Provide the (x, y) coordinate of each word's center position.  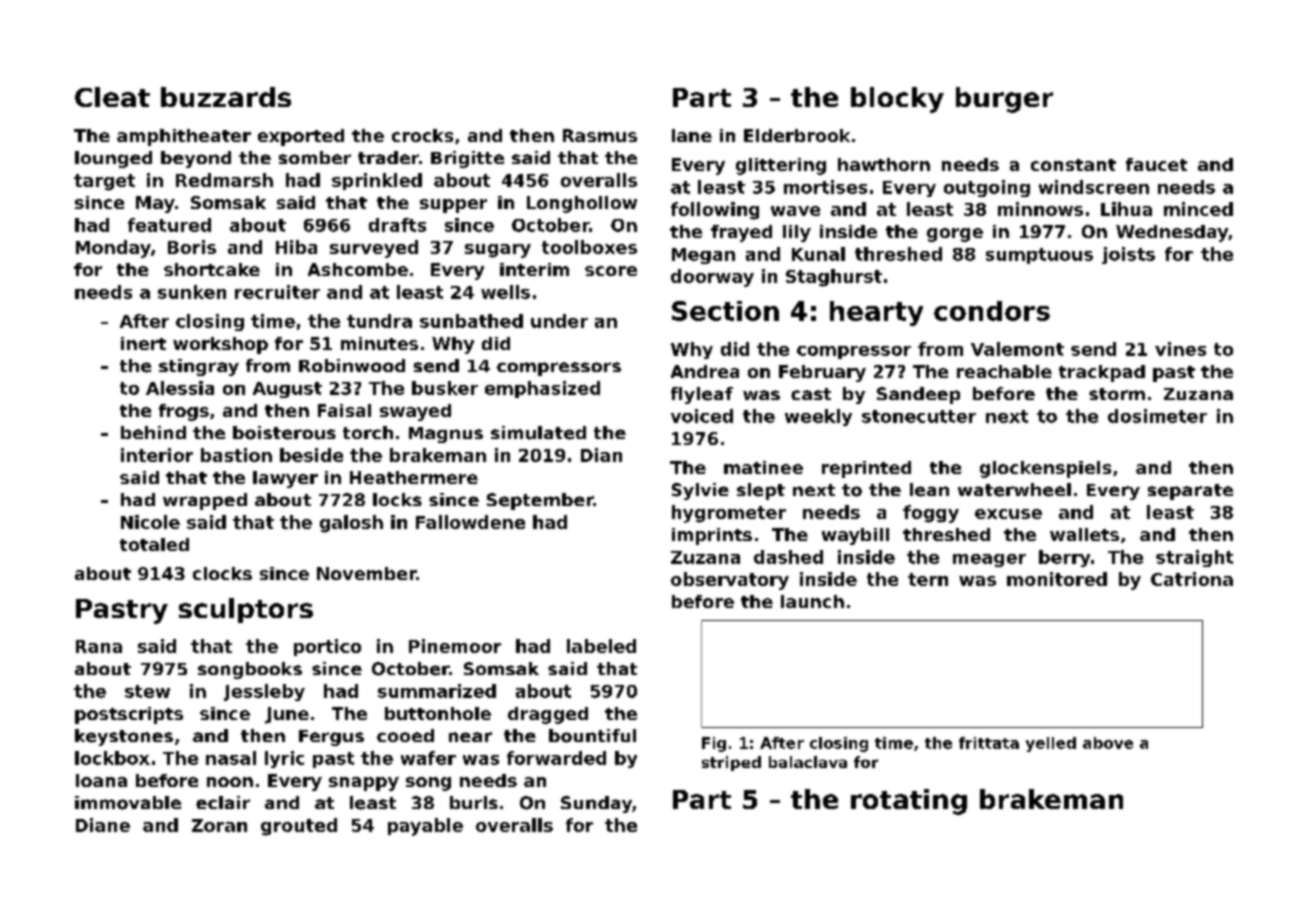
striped (731, 763)
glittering (781, 166)
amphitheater (184, 137)
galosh (351, 524)
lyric (284, 759)
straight (1194, 558)
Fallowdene (470, 522)
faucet (1156, 164)
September (540, 501)
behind (153, 432)
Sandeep (918, 395)
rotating (909, 802)
